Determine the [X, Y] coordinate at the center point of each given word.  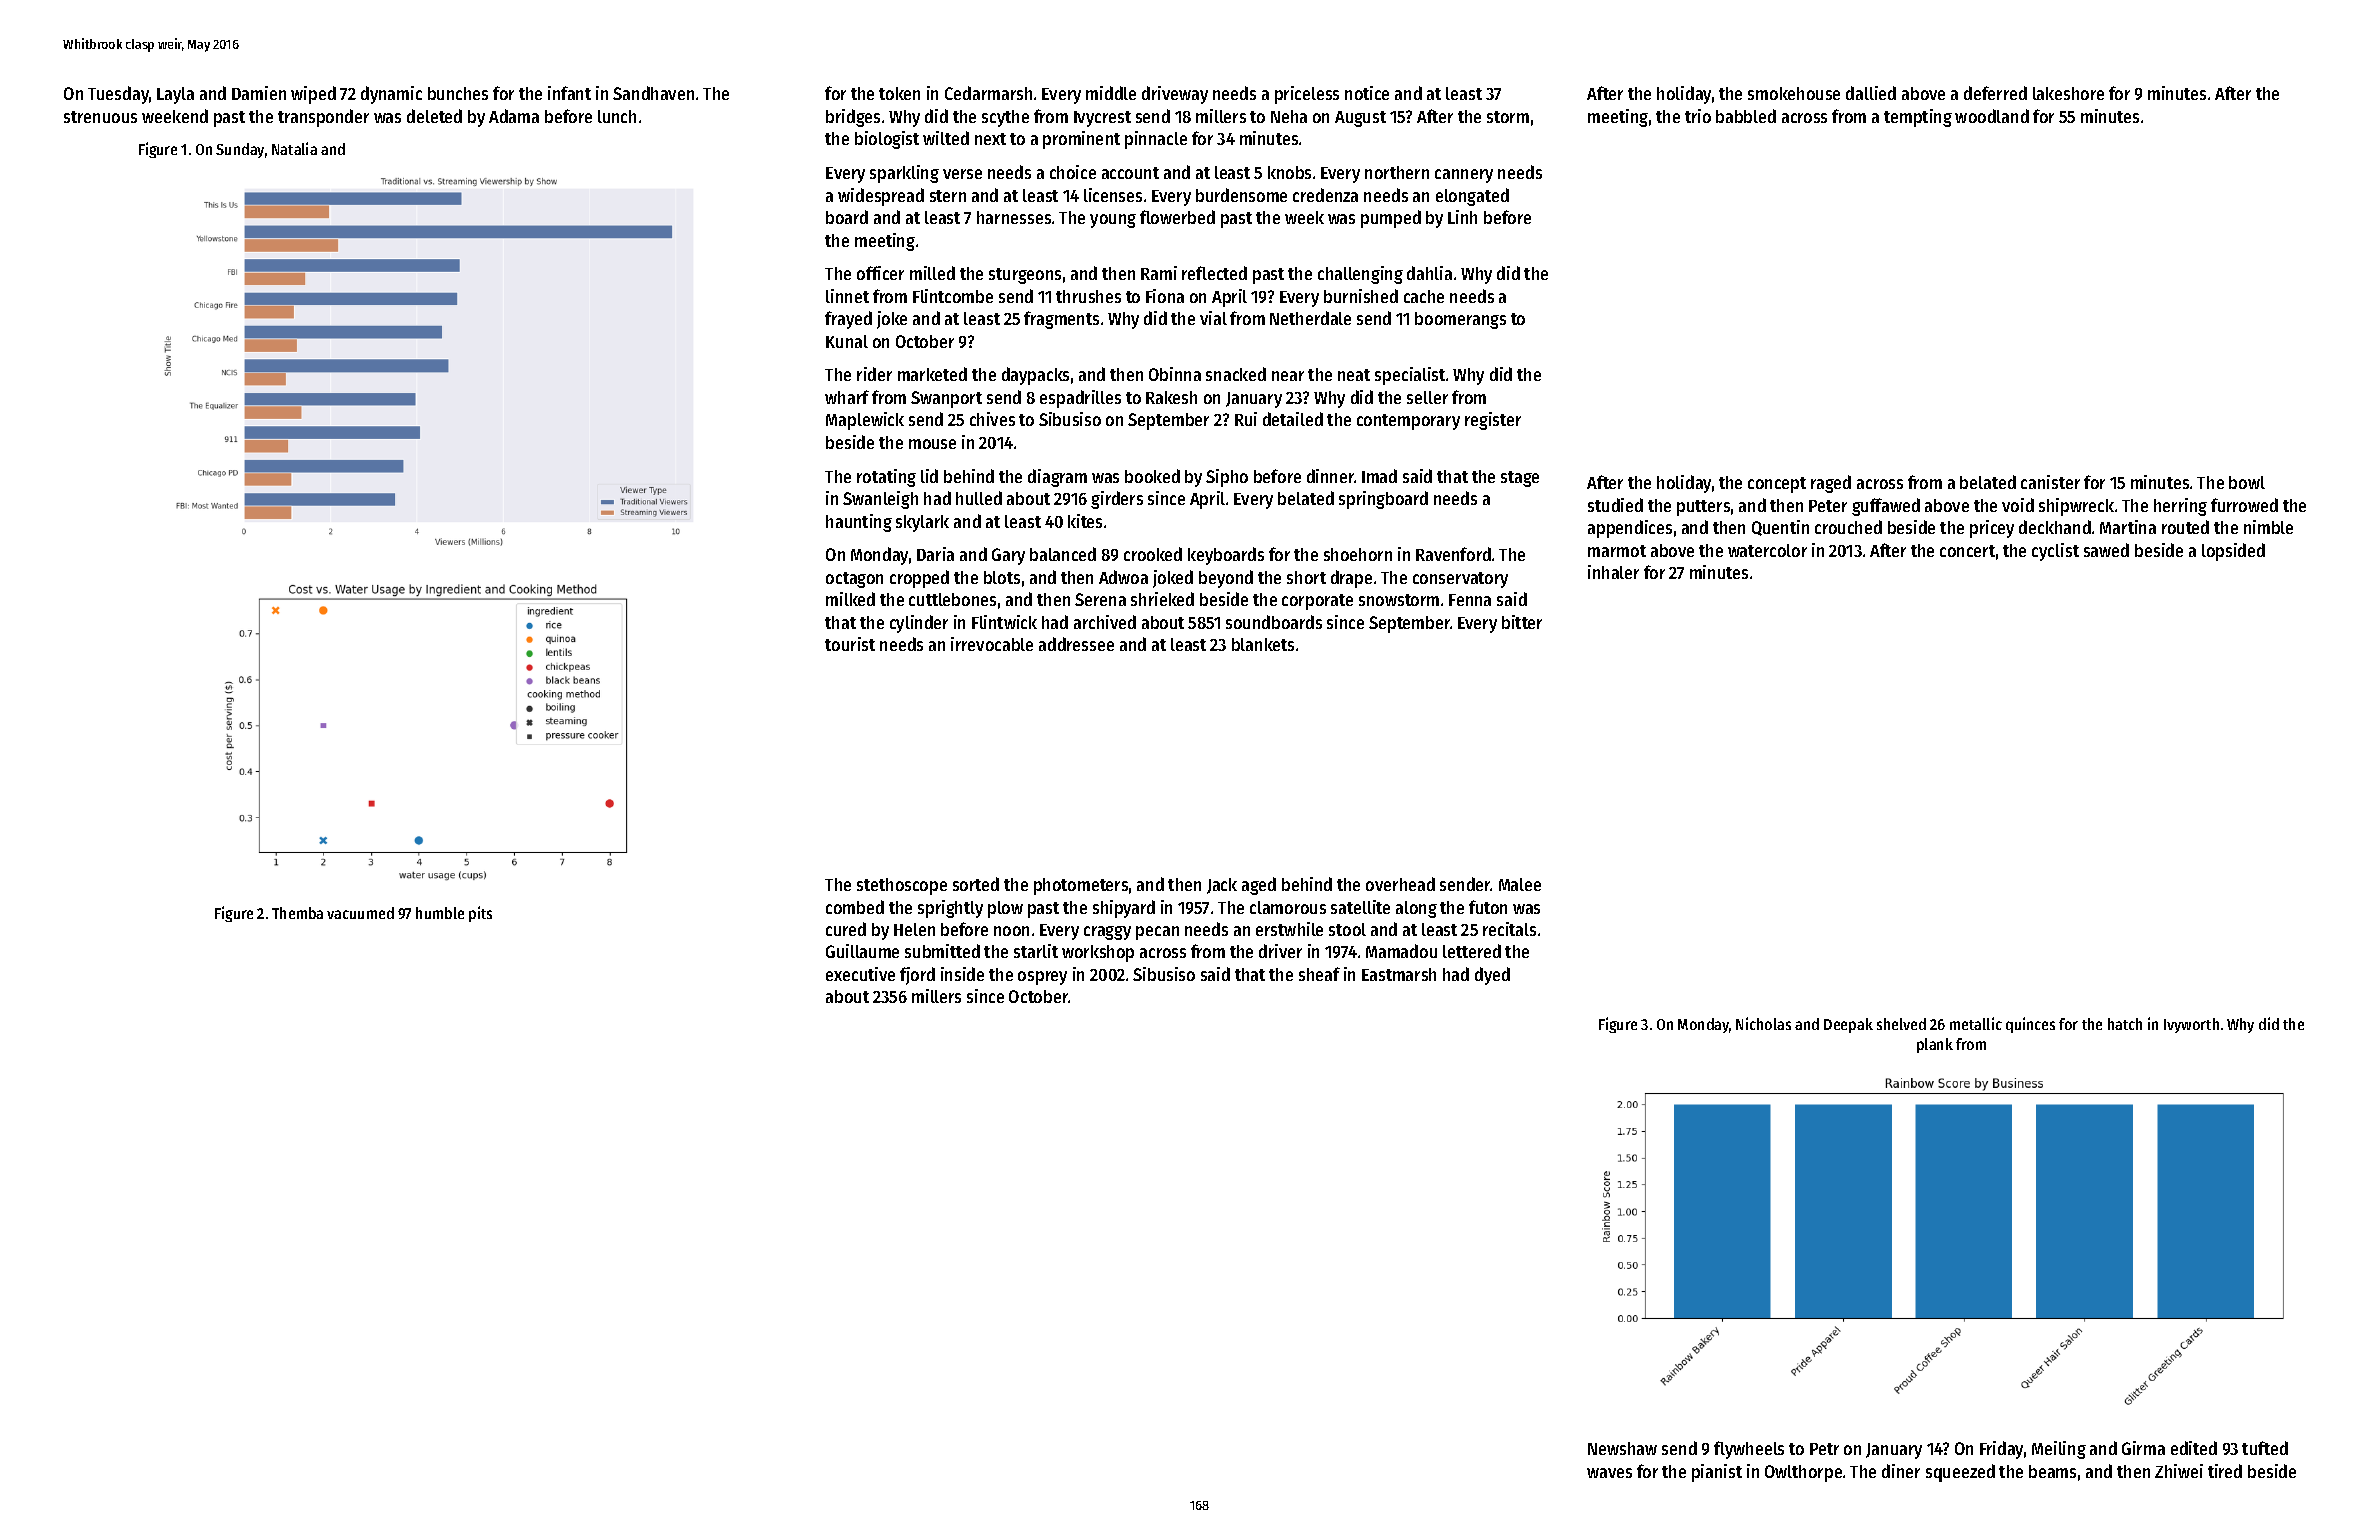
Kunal [847, 341]
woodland [1992, 116]
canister [2050, 482]
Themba [297, 913]
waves [1609, 1473]
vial [1213, 318]
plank [1935, 1045]
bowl [2247, 482]
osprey [1042, 978]
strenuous [100, 117]
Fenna [1470, 600]
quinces [2030, 1025]
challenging [1360, 275]
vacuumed [360, 913]
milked [850, 599]
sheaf [1319, 974]
